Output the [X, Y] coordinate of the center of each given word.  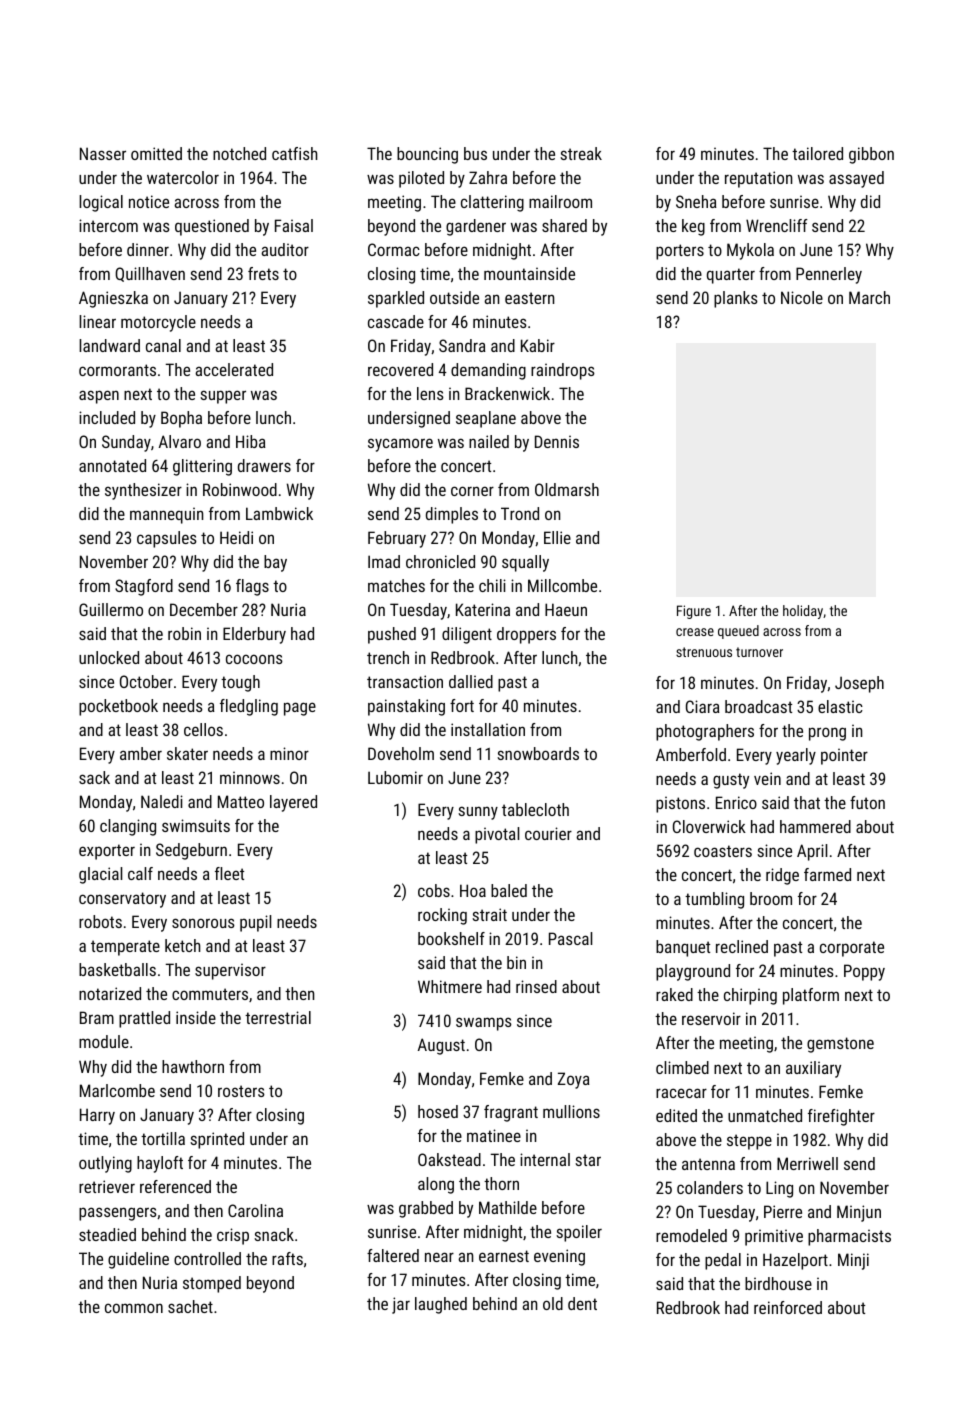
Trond [520, 513]
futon [867, 802]
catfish [294, 153]
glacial [100, 875]
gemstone [840, 1045]
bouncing [427, 155]
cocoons [254, 659]
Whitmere [450, 986]
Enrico [736, 802]
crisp [233, 1236]
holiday [803, 612]
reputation [758, 179]
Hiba [251, 441]
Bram [97, 1017]
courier [548, 833]
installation [488, 729]
